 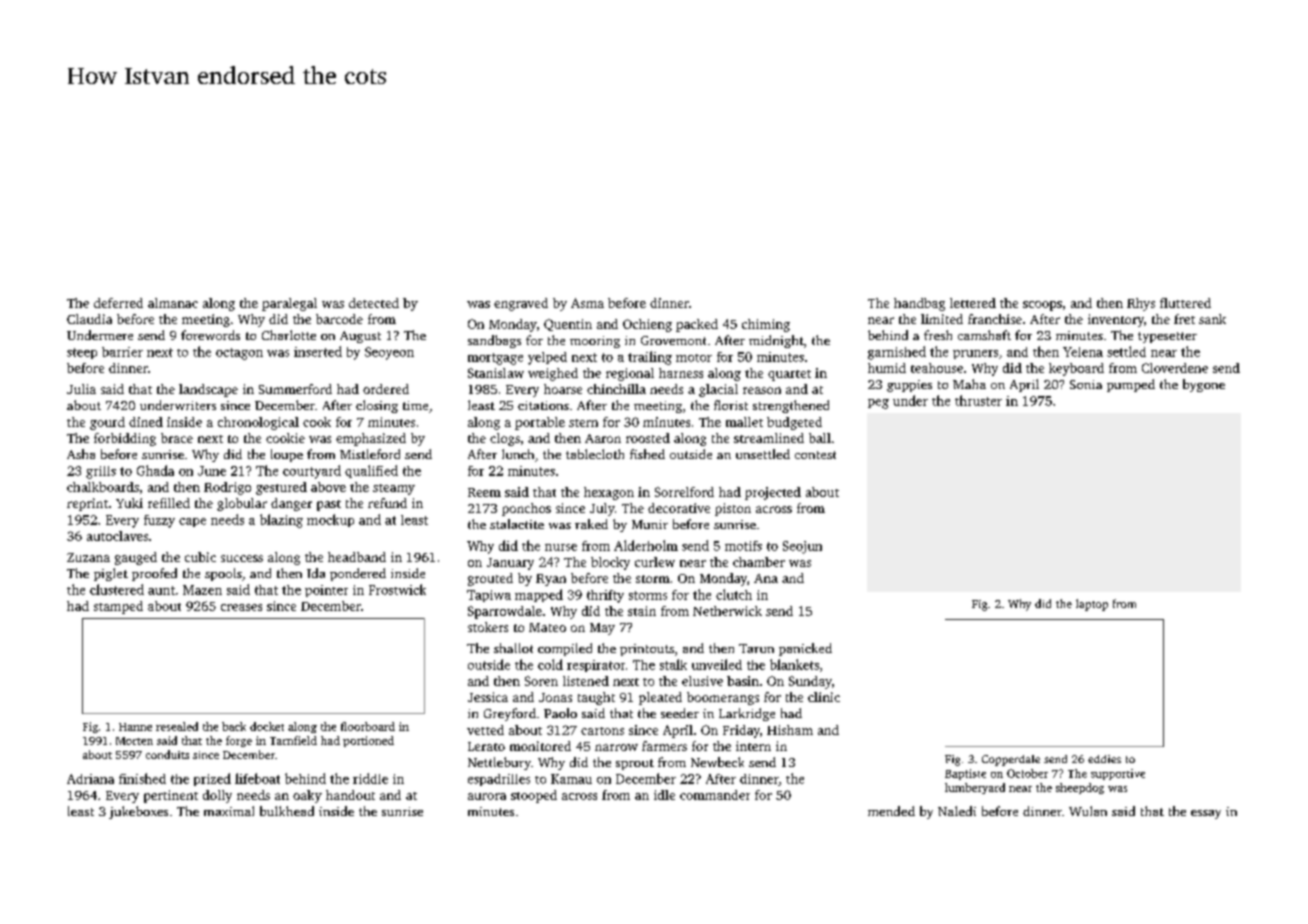 I want to click on Seojun, so click(x=802, y=547).
